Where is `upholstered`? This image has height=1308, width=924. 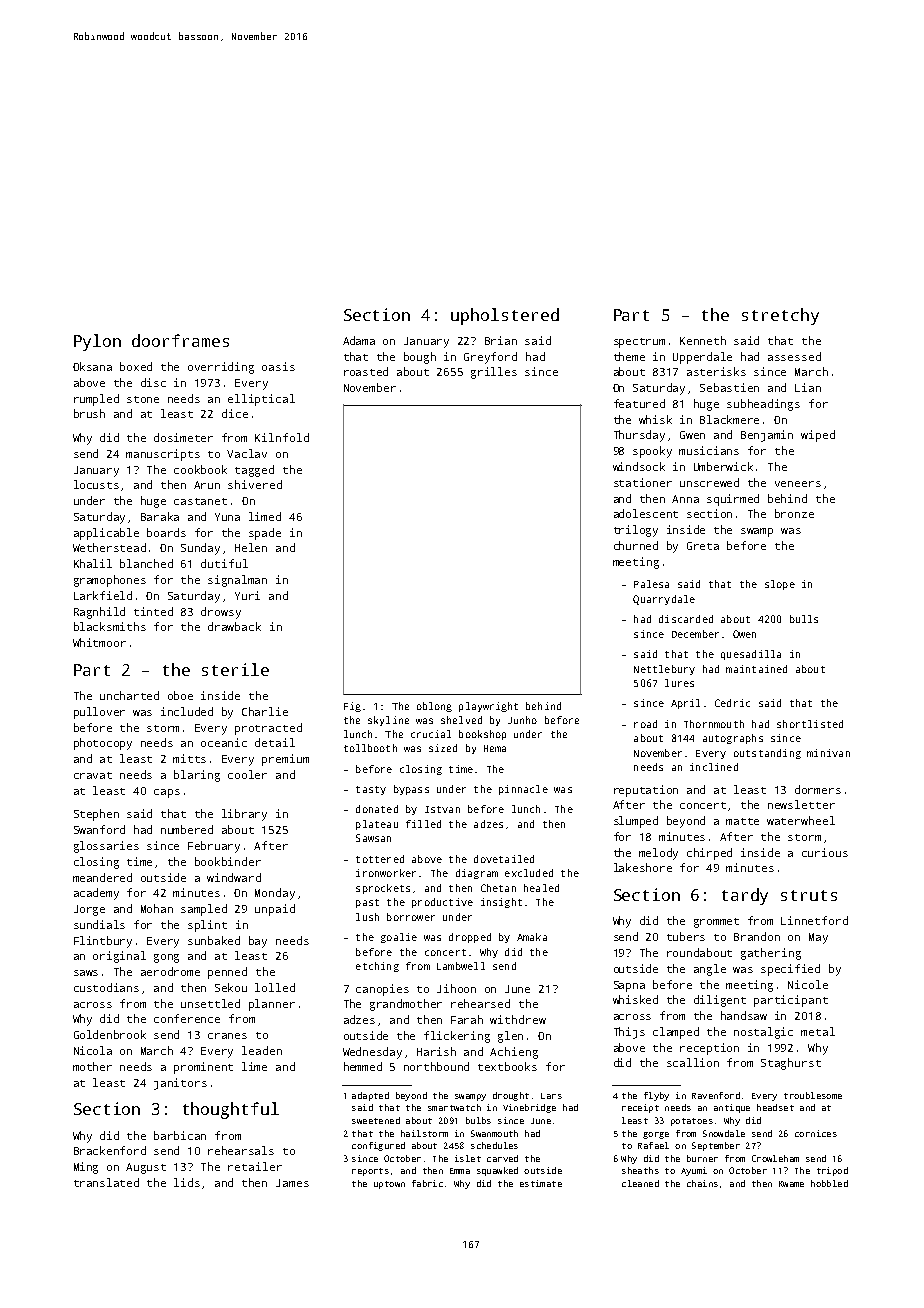 upholstered is located at coordinates (505, 316).
